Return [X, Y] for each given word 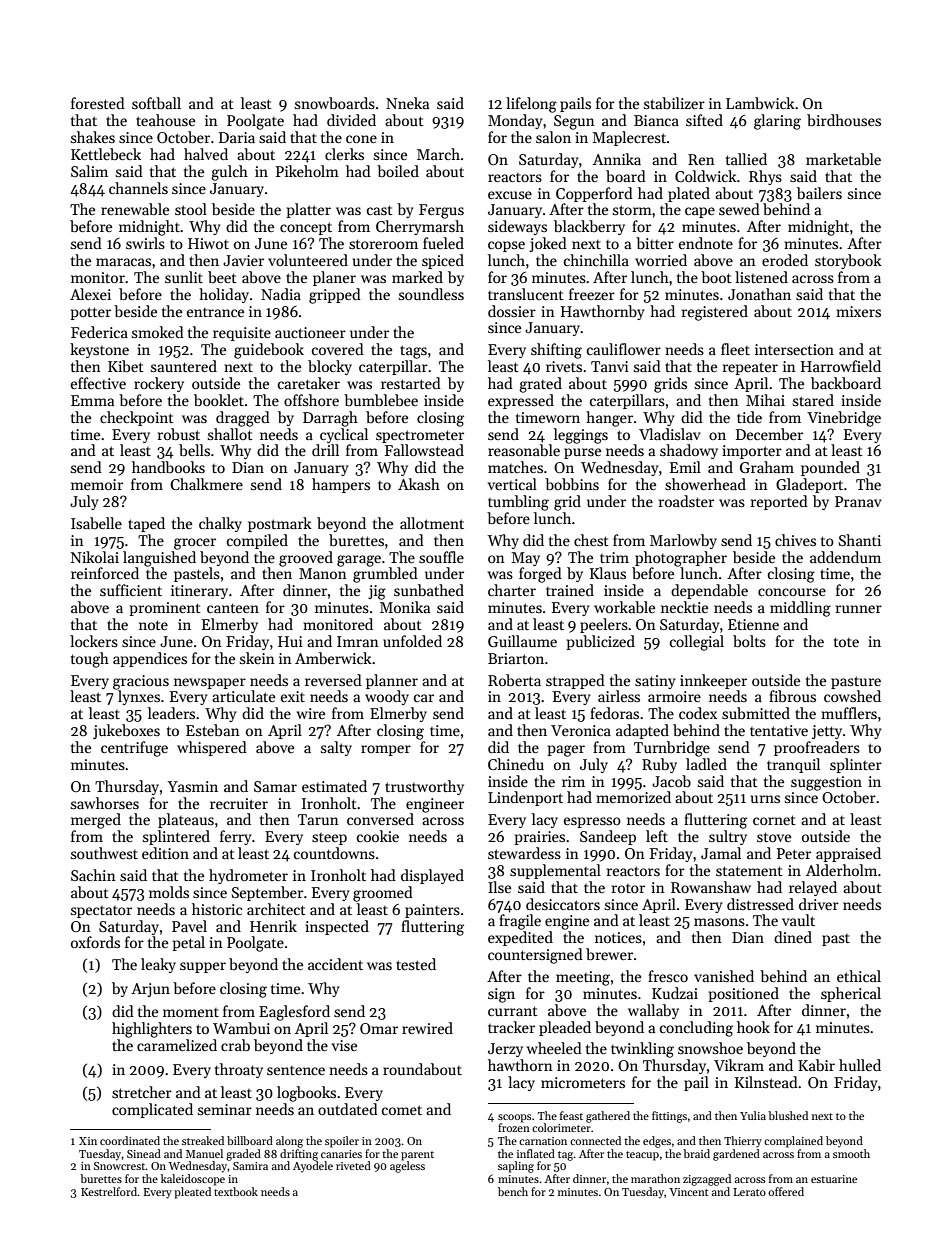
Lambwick [760, 103]
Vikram [739, 1065]
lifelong [531, 105]
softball [156, 103]
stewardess [524, 853]
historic [217, 909]
